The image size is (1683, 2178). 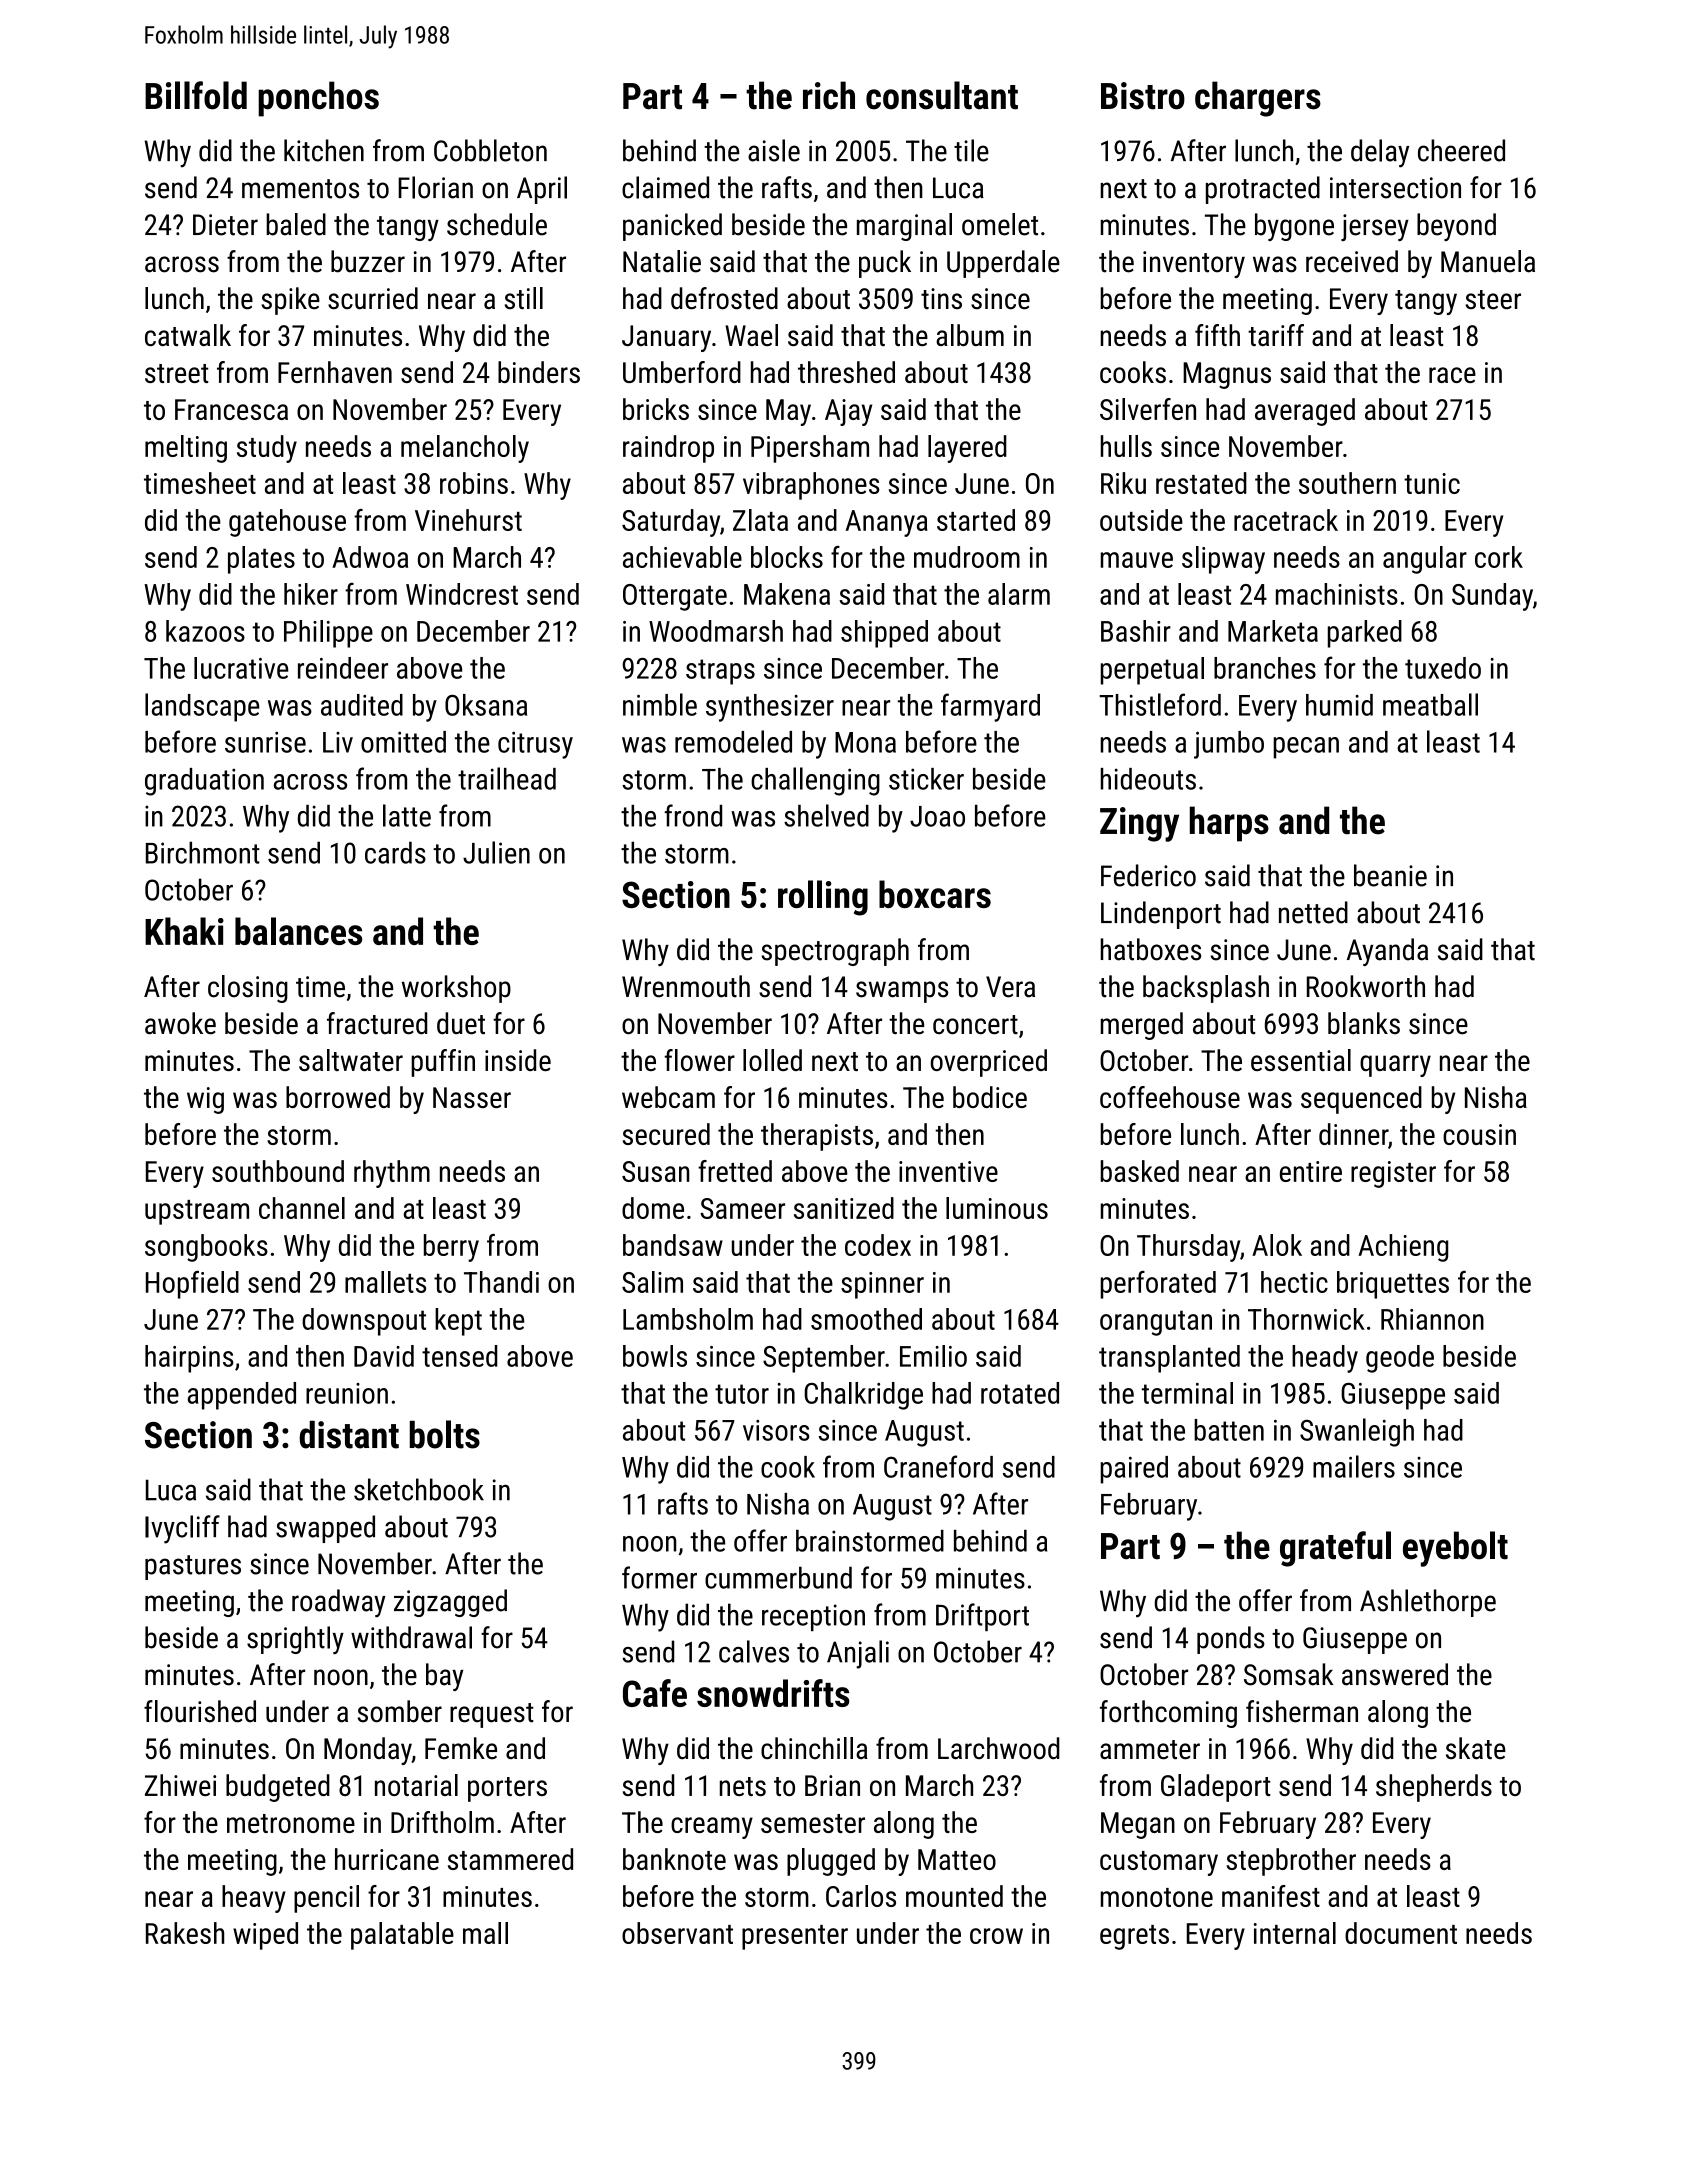 What do you see at coordinates (1455, 1549) in the page?
I see `eyebolt` at bounding box center [1455, 1549].
